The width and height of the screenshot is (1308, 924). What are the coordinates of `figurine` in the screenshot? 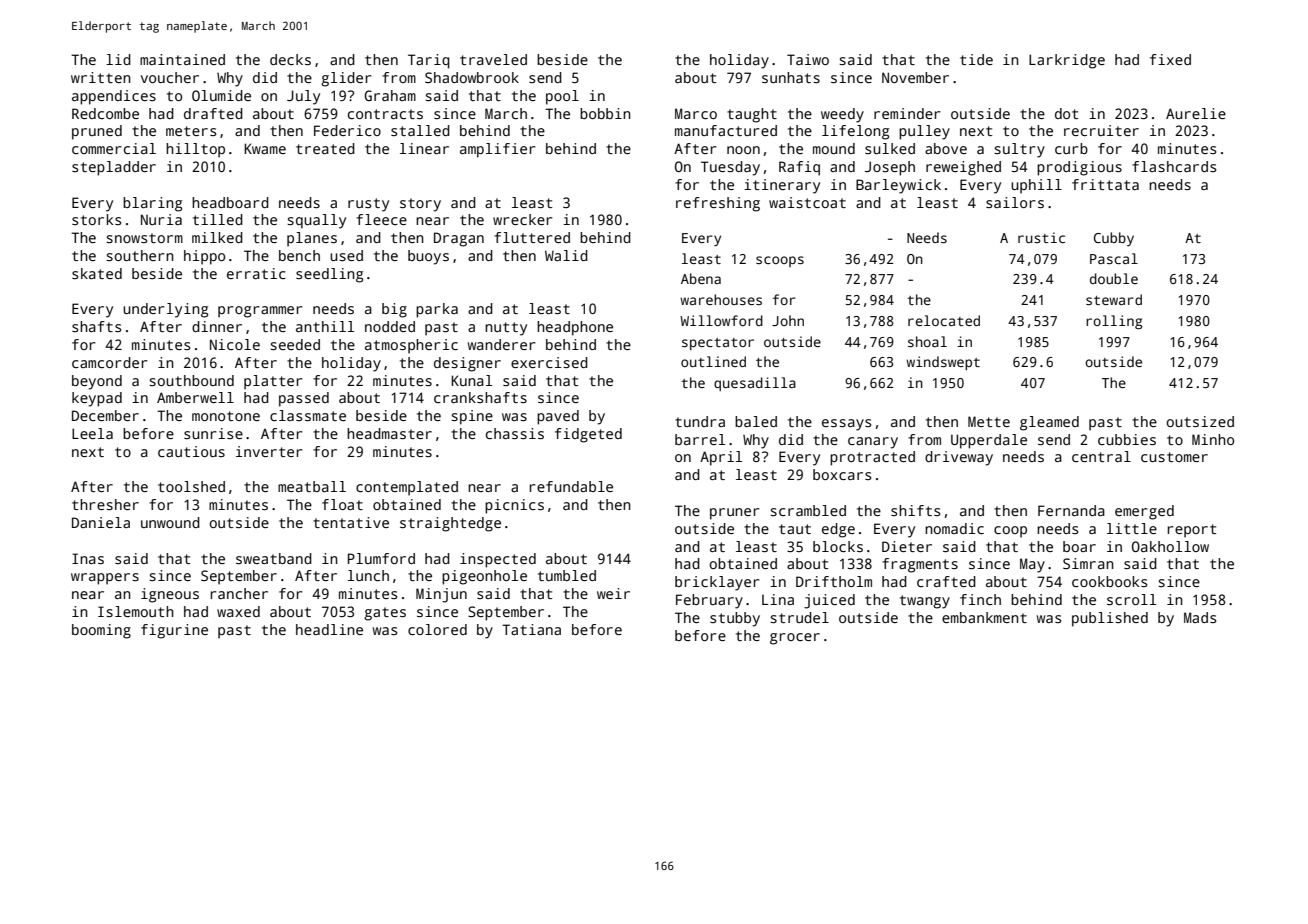 It's located at (174, 631).
